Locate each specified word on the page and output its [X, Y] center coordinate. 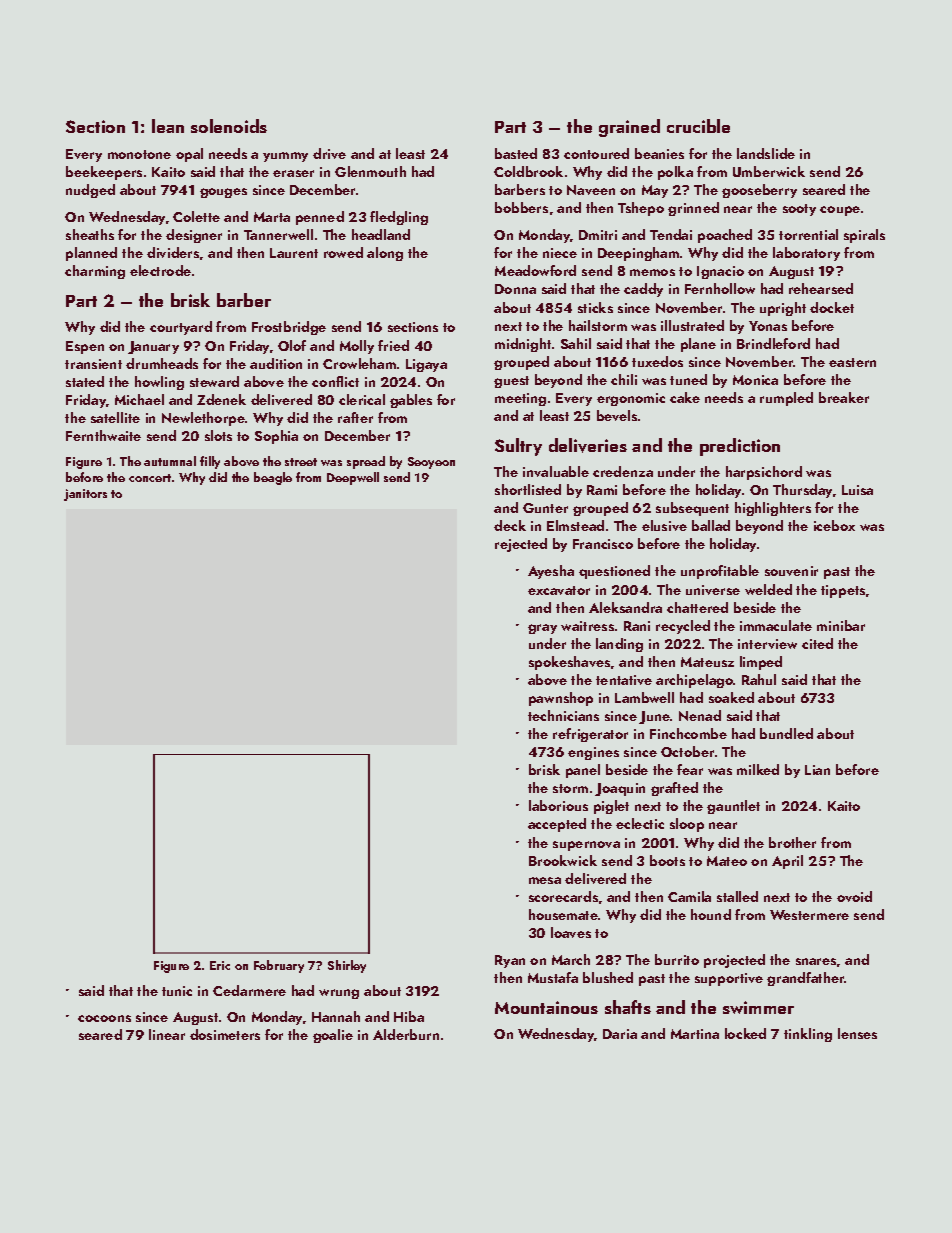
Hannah [336, 1016]
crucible [698, 126]
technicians [563, 715]
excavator [559, 590]
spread [366, 462]
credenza [623, 471]
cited [817, 643]
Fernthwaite [103, 435]
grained [629, 128]
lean [168, 126]
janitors [85, 495]
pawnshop [561, 699]
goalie [333, 1036]
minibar [841, 625]
